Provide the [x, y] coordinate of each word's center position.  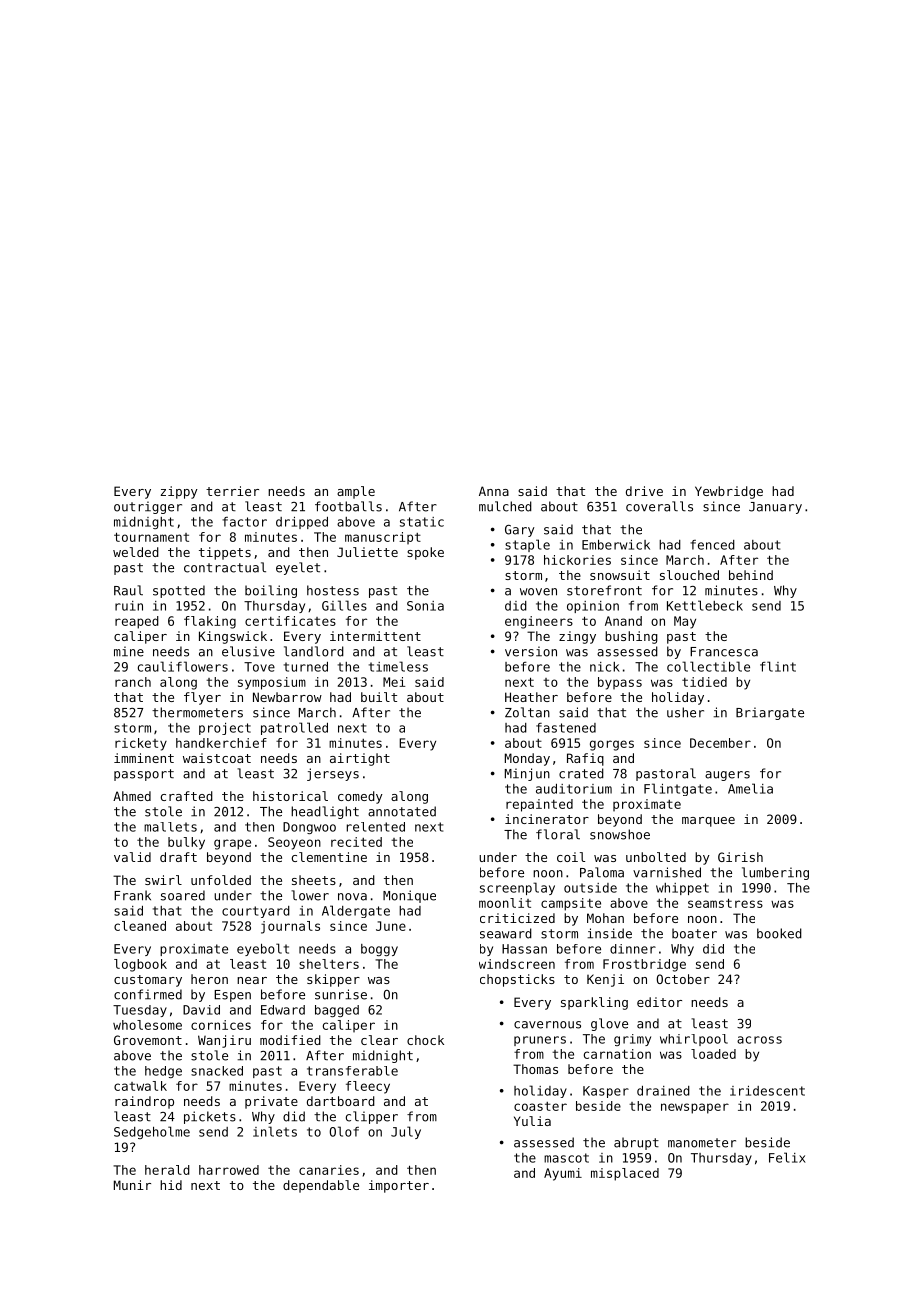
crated [581, 773]
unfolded [221, 880]
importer [399, 1186]
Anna [494, 491]
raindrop [144, 1102]
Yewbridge [729, 492]
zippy [179, 492]
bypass [620, 683]
